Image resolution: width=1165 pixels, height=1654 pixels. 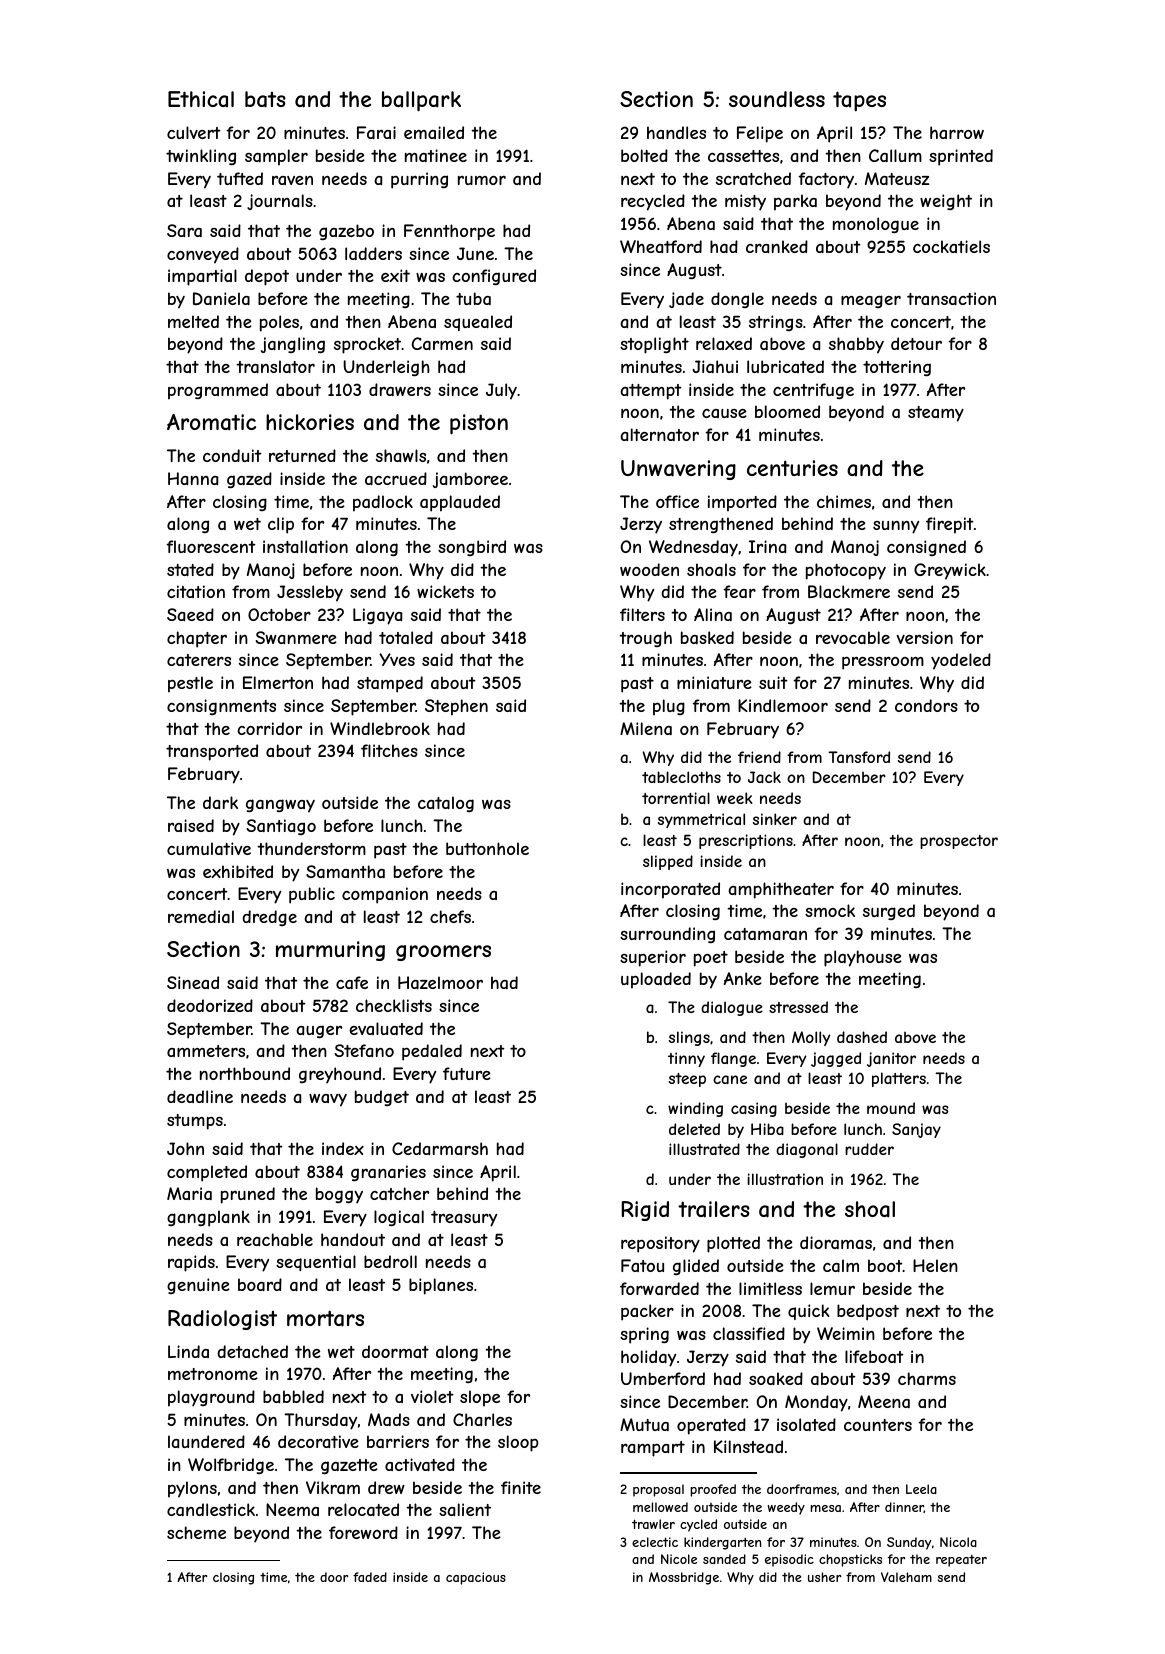 I want to click on programmed, so click(x=218, y=391).
